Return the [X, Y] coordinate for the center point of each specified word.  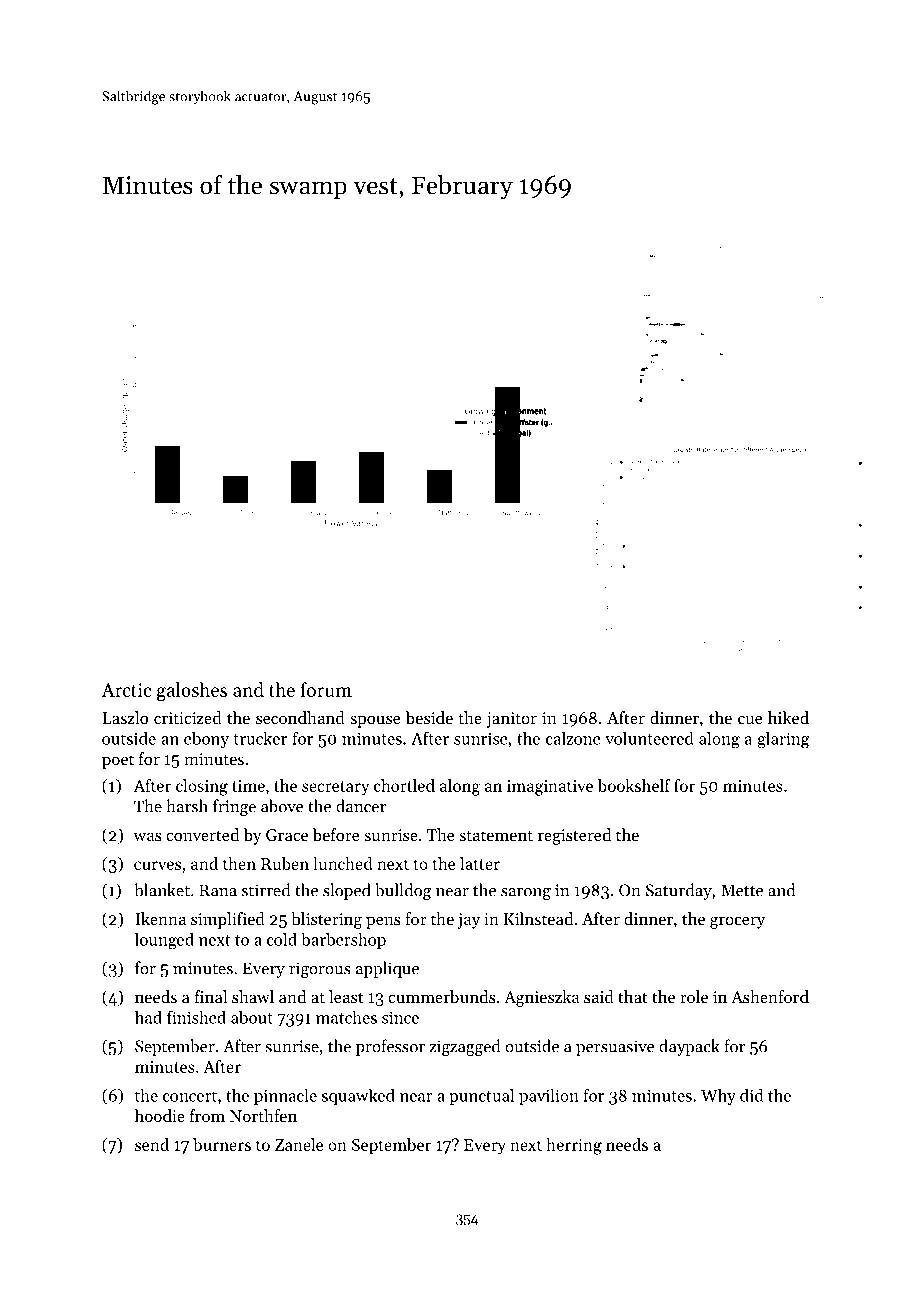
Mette [742, 890]
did [751, 1095]
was [147, 836]
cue [750, 719]
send [152, 1144]
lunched [343, 863]
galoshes [192, 691]
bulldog [403, 891]
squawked [358, 1097]
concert [190, 1096]
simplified [228, 920]
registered [574, 836]
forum [326, 689]
